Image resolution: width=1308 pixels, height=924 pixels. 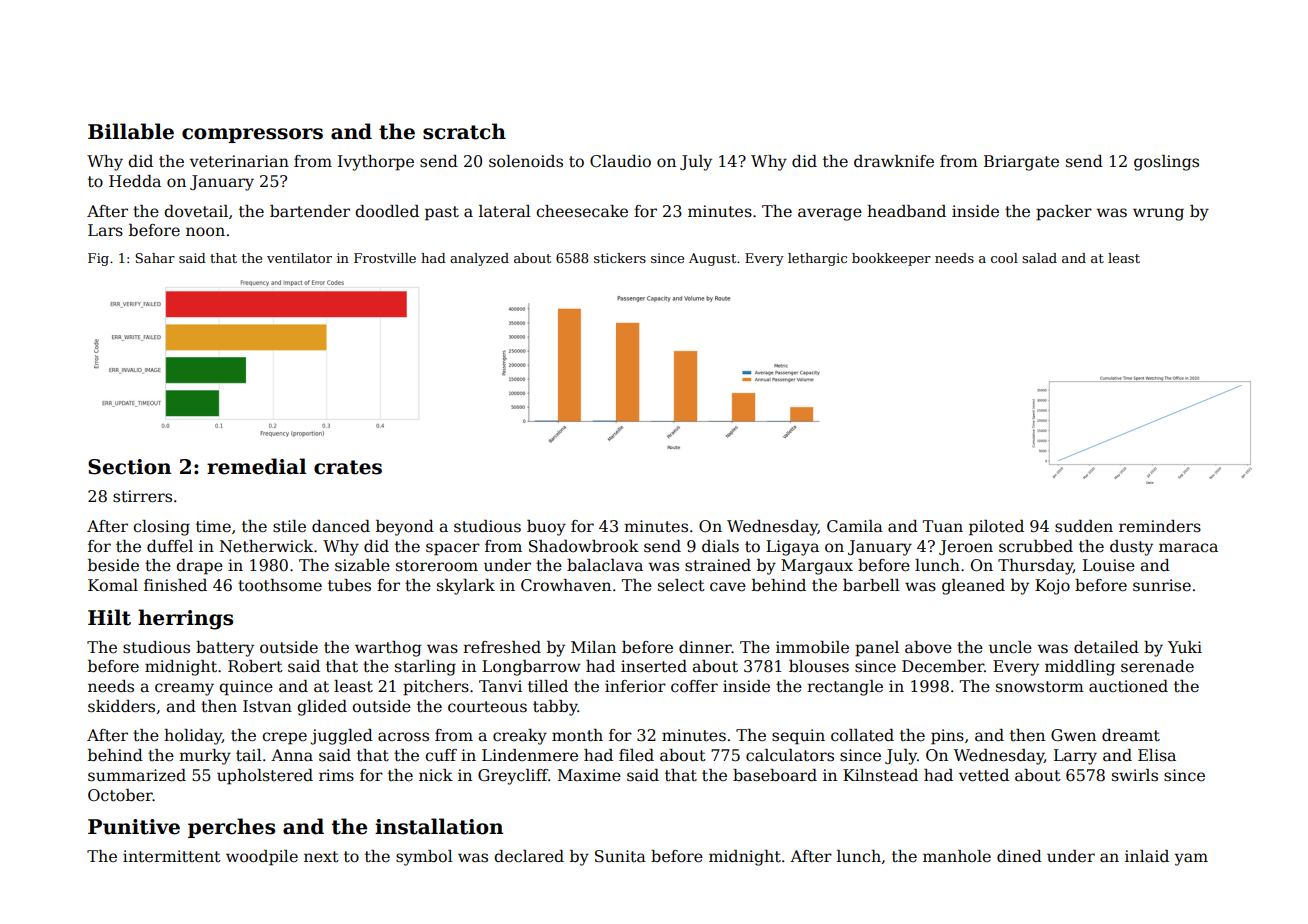 What do you see at coordinates (973, 587) in the screenshot?
I see `gleaned` at bounding box center [973, 587].
